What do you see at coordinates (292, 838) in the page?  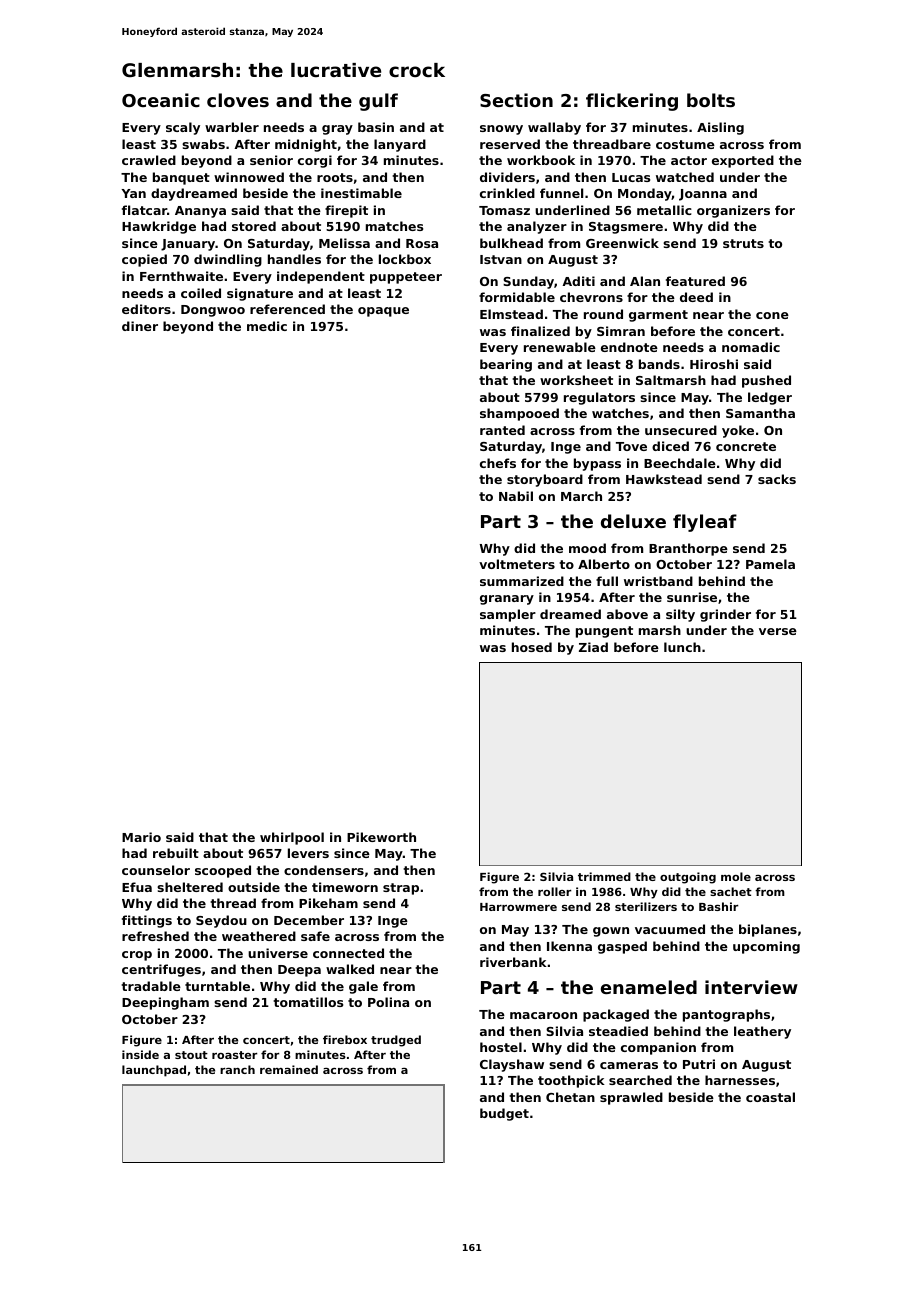 I see `whirlpool` at bounding box center [292, 838].
